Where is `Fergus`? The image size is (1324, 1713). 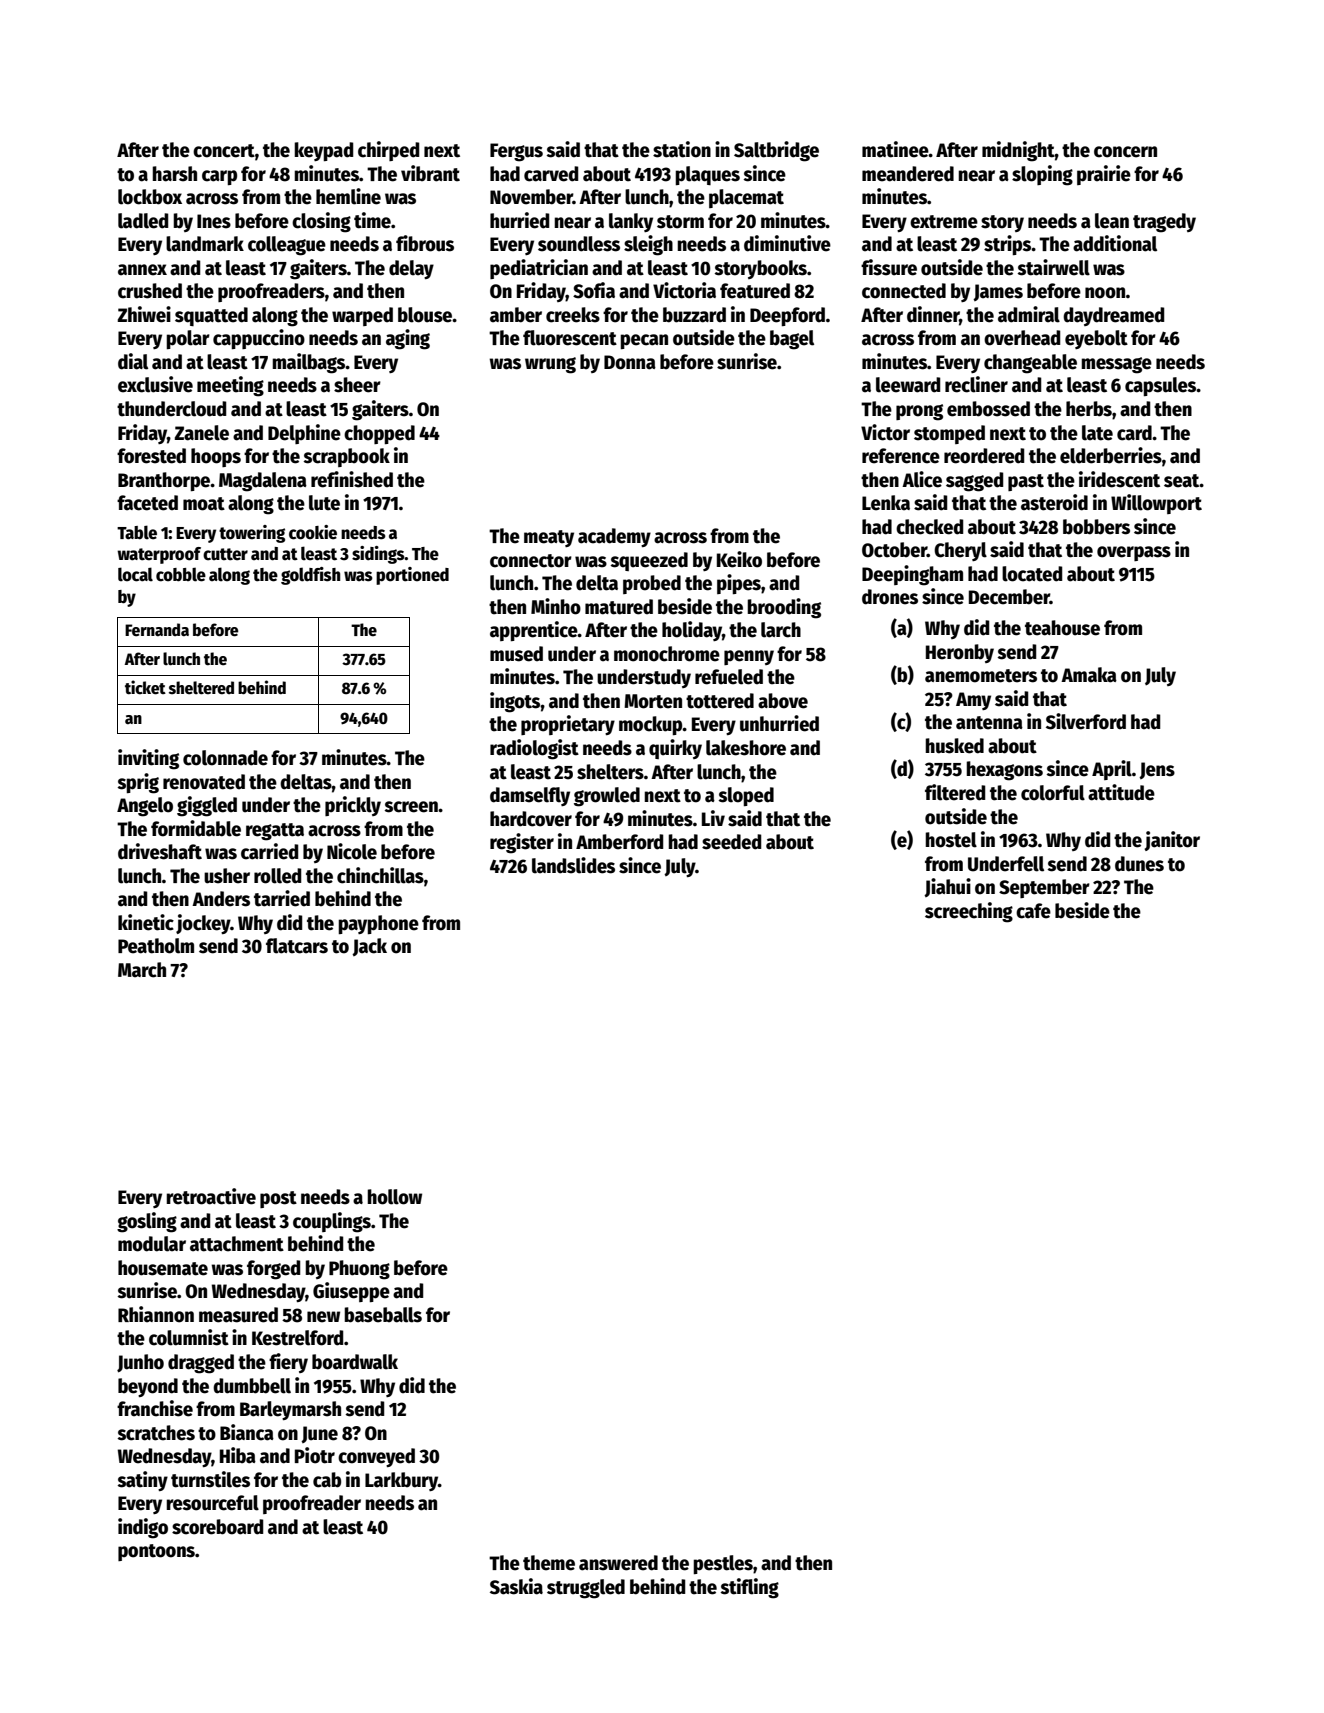 Fergus is located at coordinates (516, 152).
